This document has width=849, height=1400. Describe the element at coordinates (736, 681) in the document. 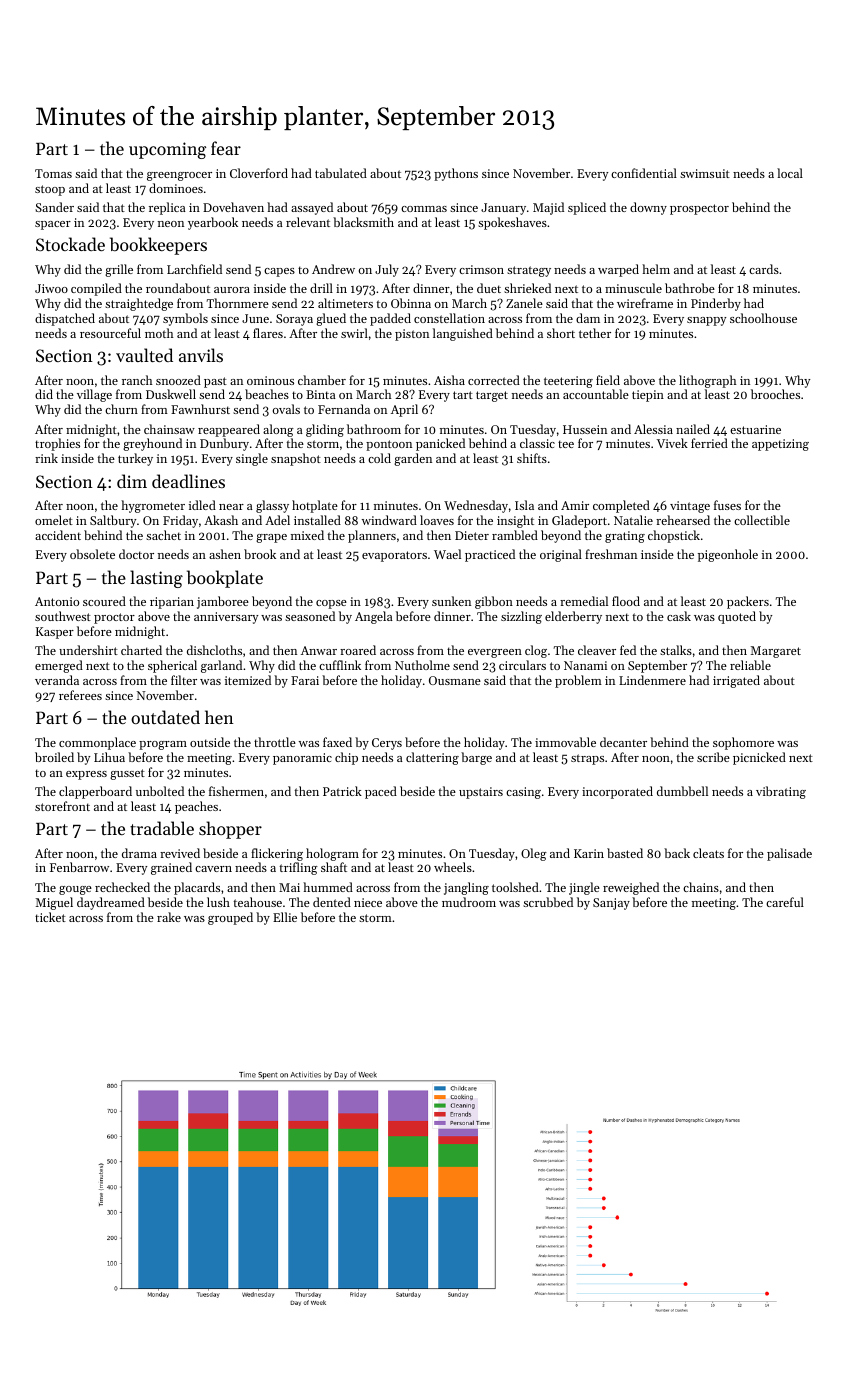

I see `irrigated` at that location.
